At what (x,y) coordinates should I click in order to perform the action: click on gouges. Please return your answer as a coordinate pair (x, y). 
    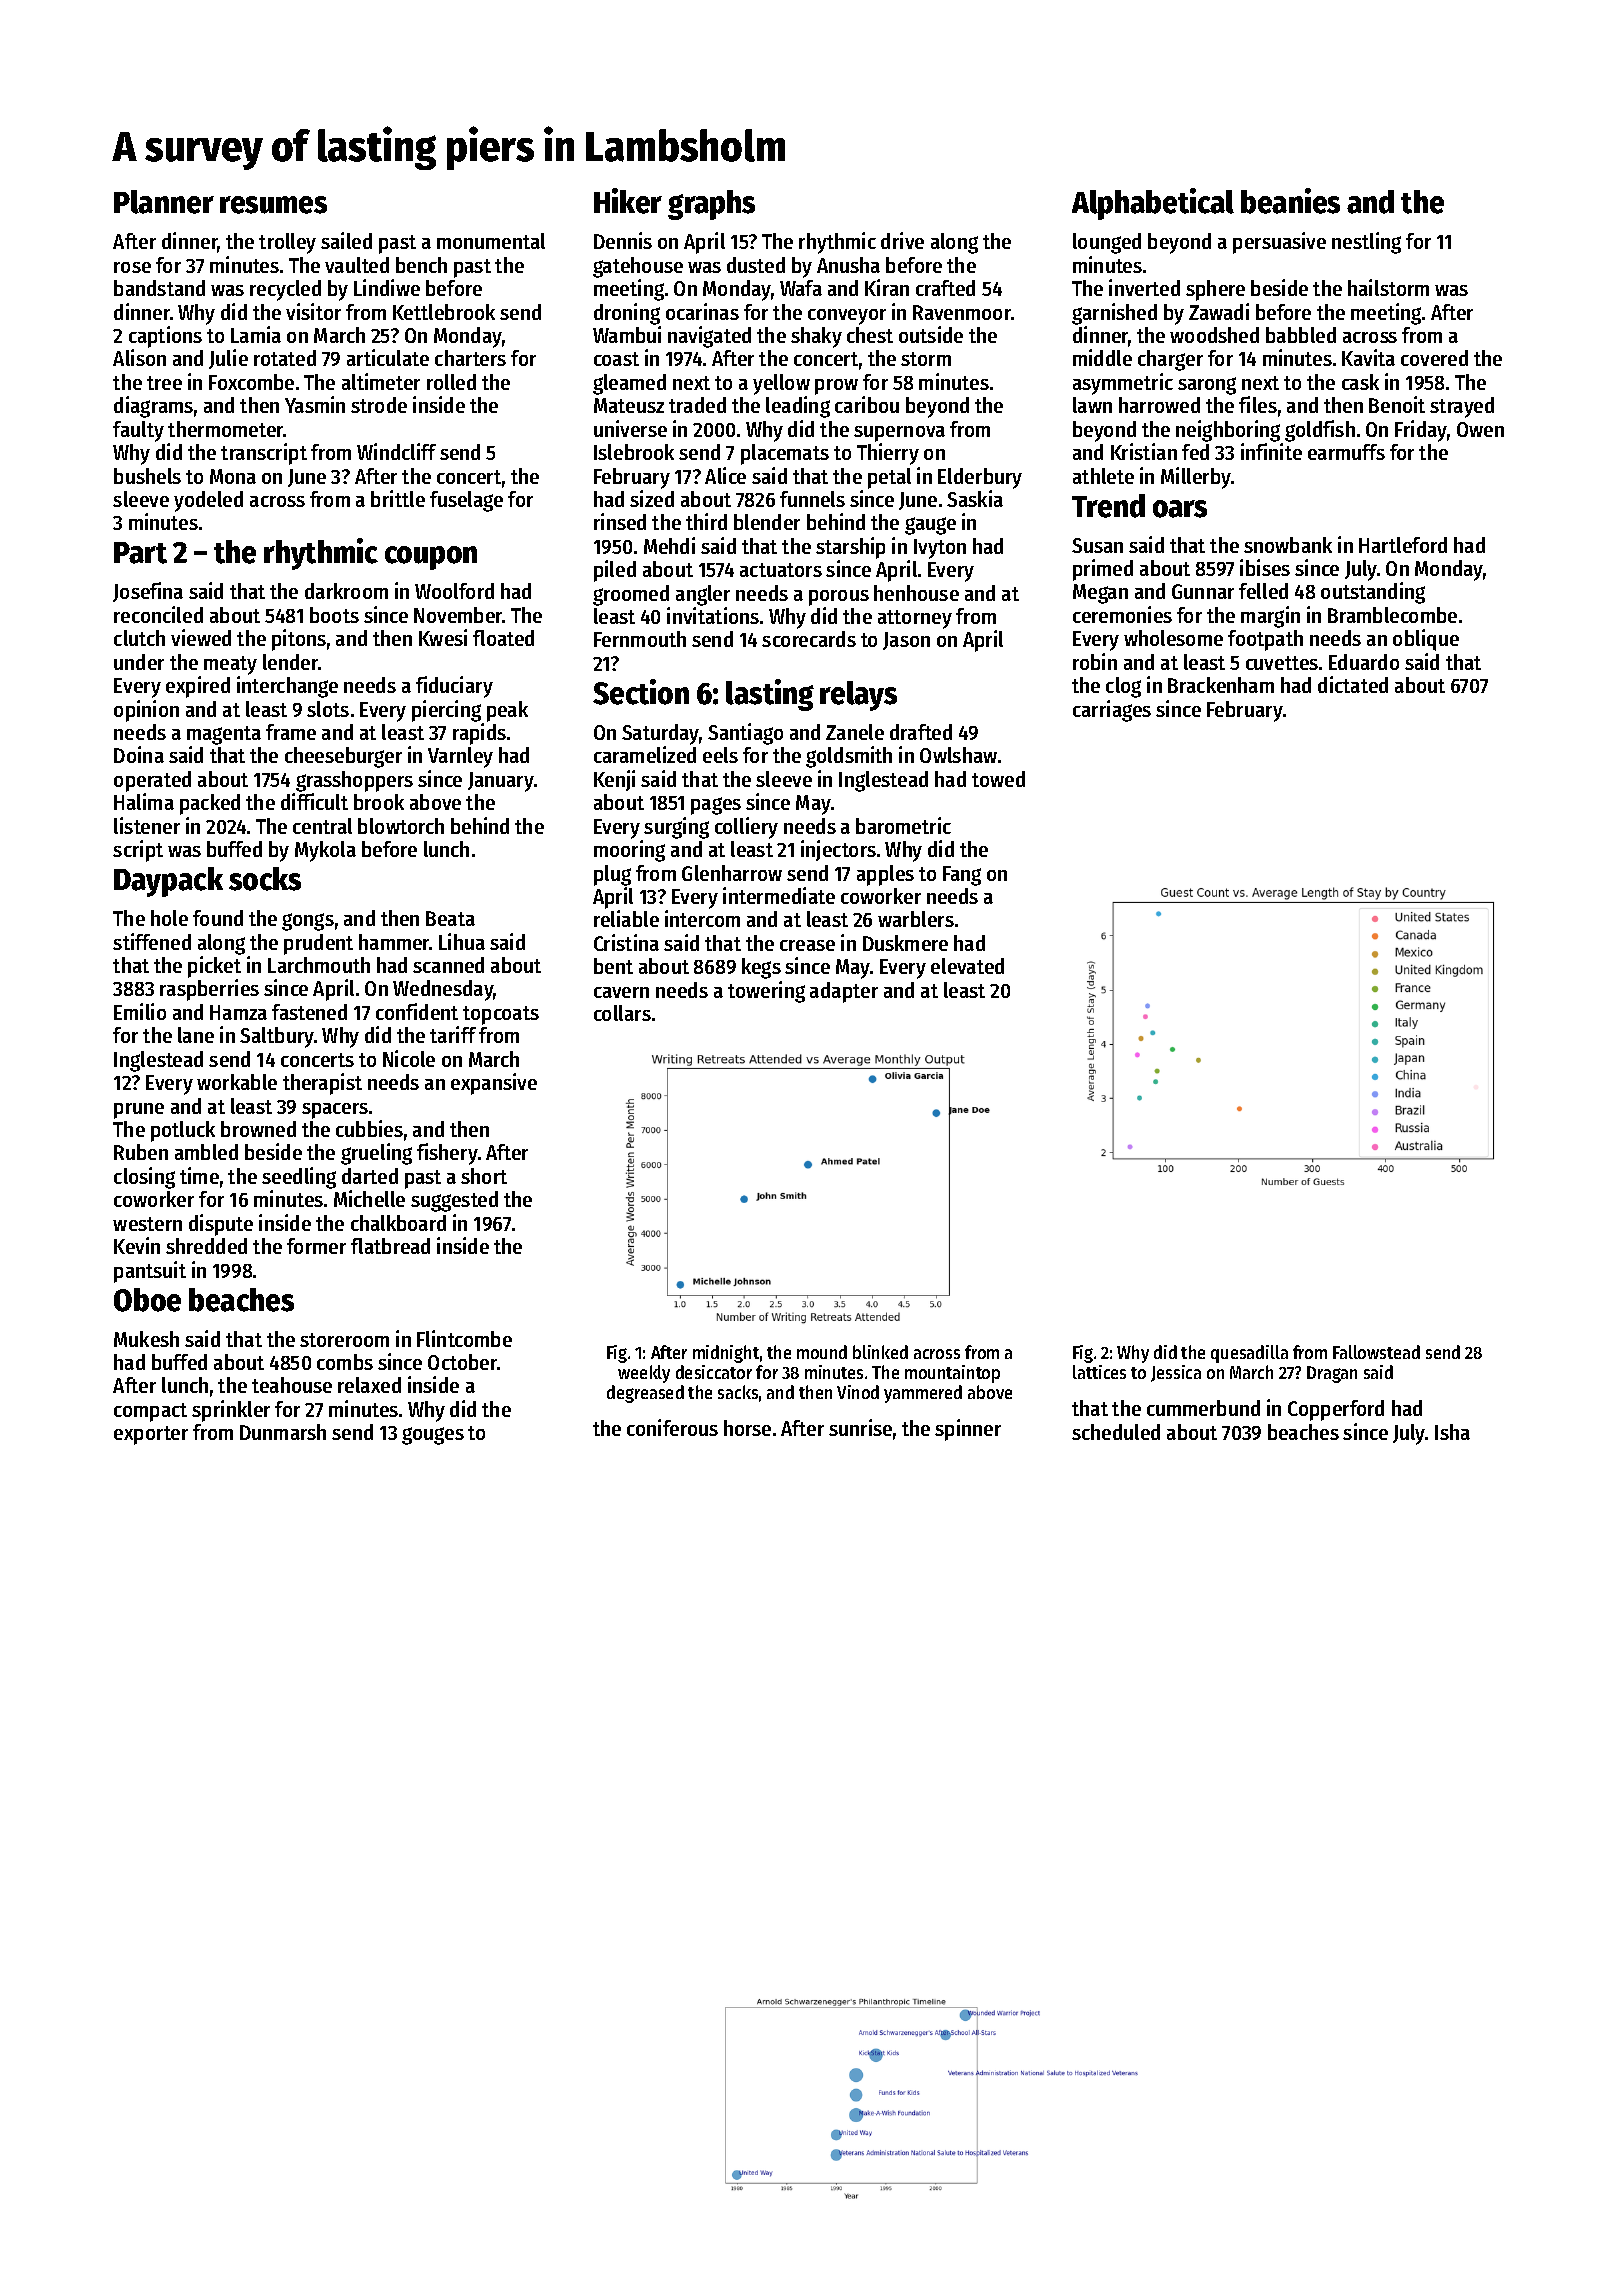
    Looking at the image, I should click on (433, 1436).
